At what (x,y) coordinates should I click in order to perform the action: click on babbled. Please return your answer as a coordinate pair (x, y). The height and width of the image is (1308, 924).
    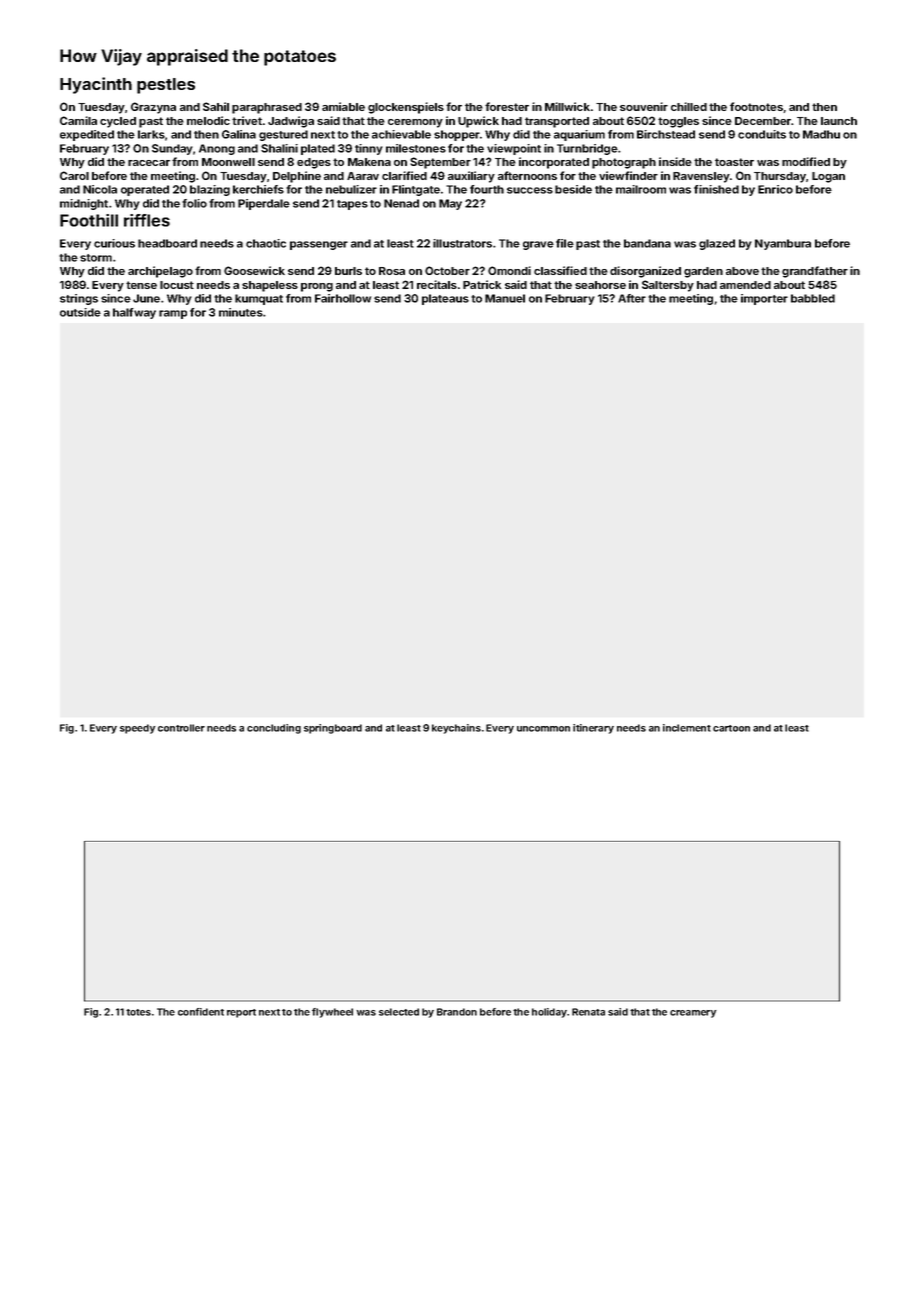
    Looking at the image, I should click on (813, 298).
